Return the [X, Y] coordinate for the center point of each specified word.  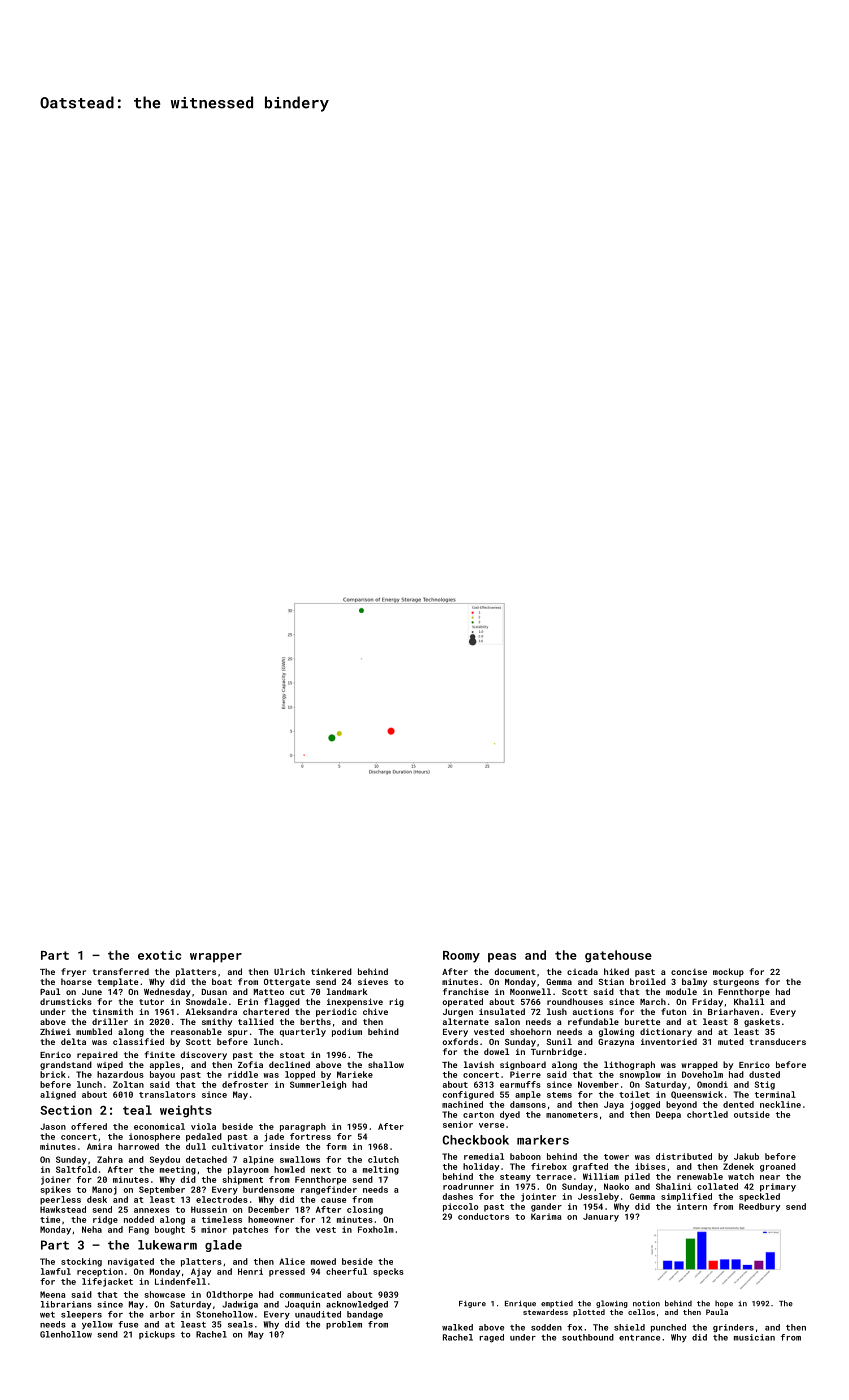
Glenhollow [66, 1334]
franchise [466, 991]
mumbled [94, 1031]
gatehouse [618, 956]
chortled [707, 1114]
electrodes [222, 1199]
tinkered [331, 971]
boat [222, 981]
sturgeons [736, 983]
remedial [484, 1156]
